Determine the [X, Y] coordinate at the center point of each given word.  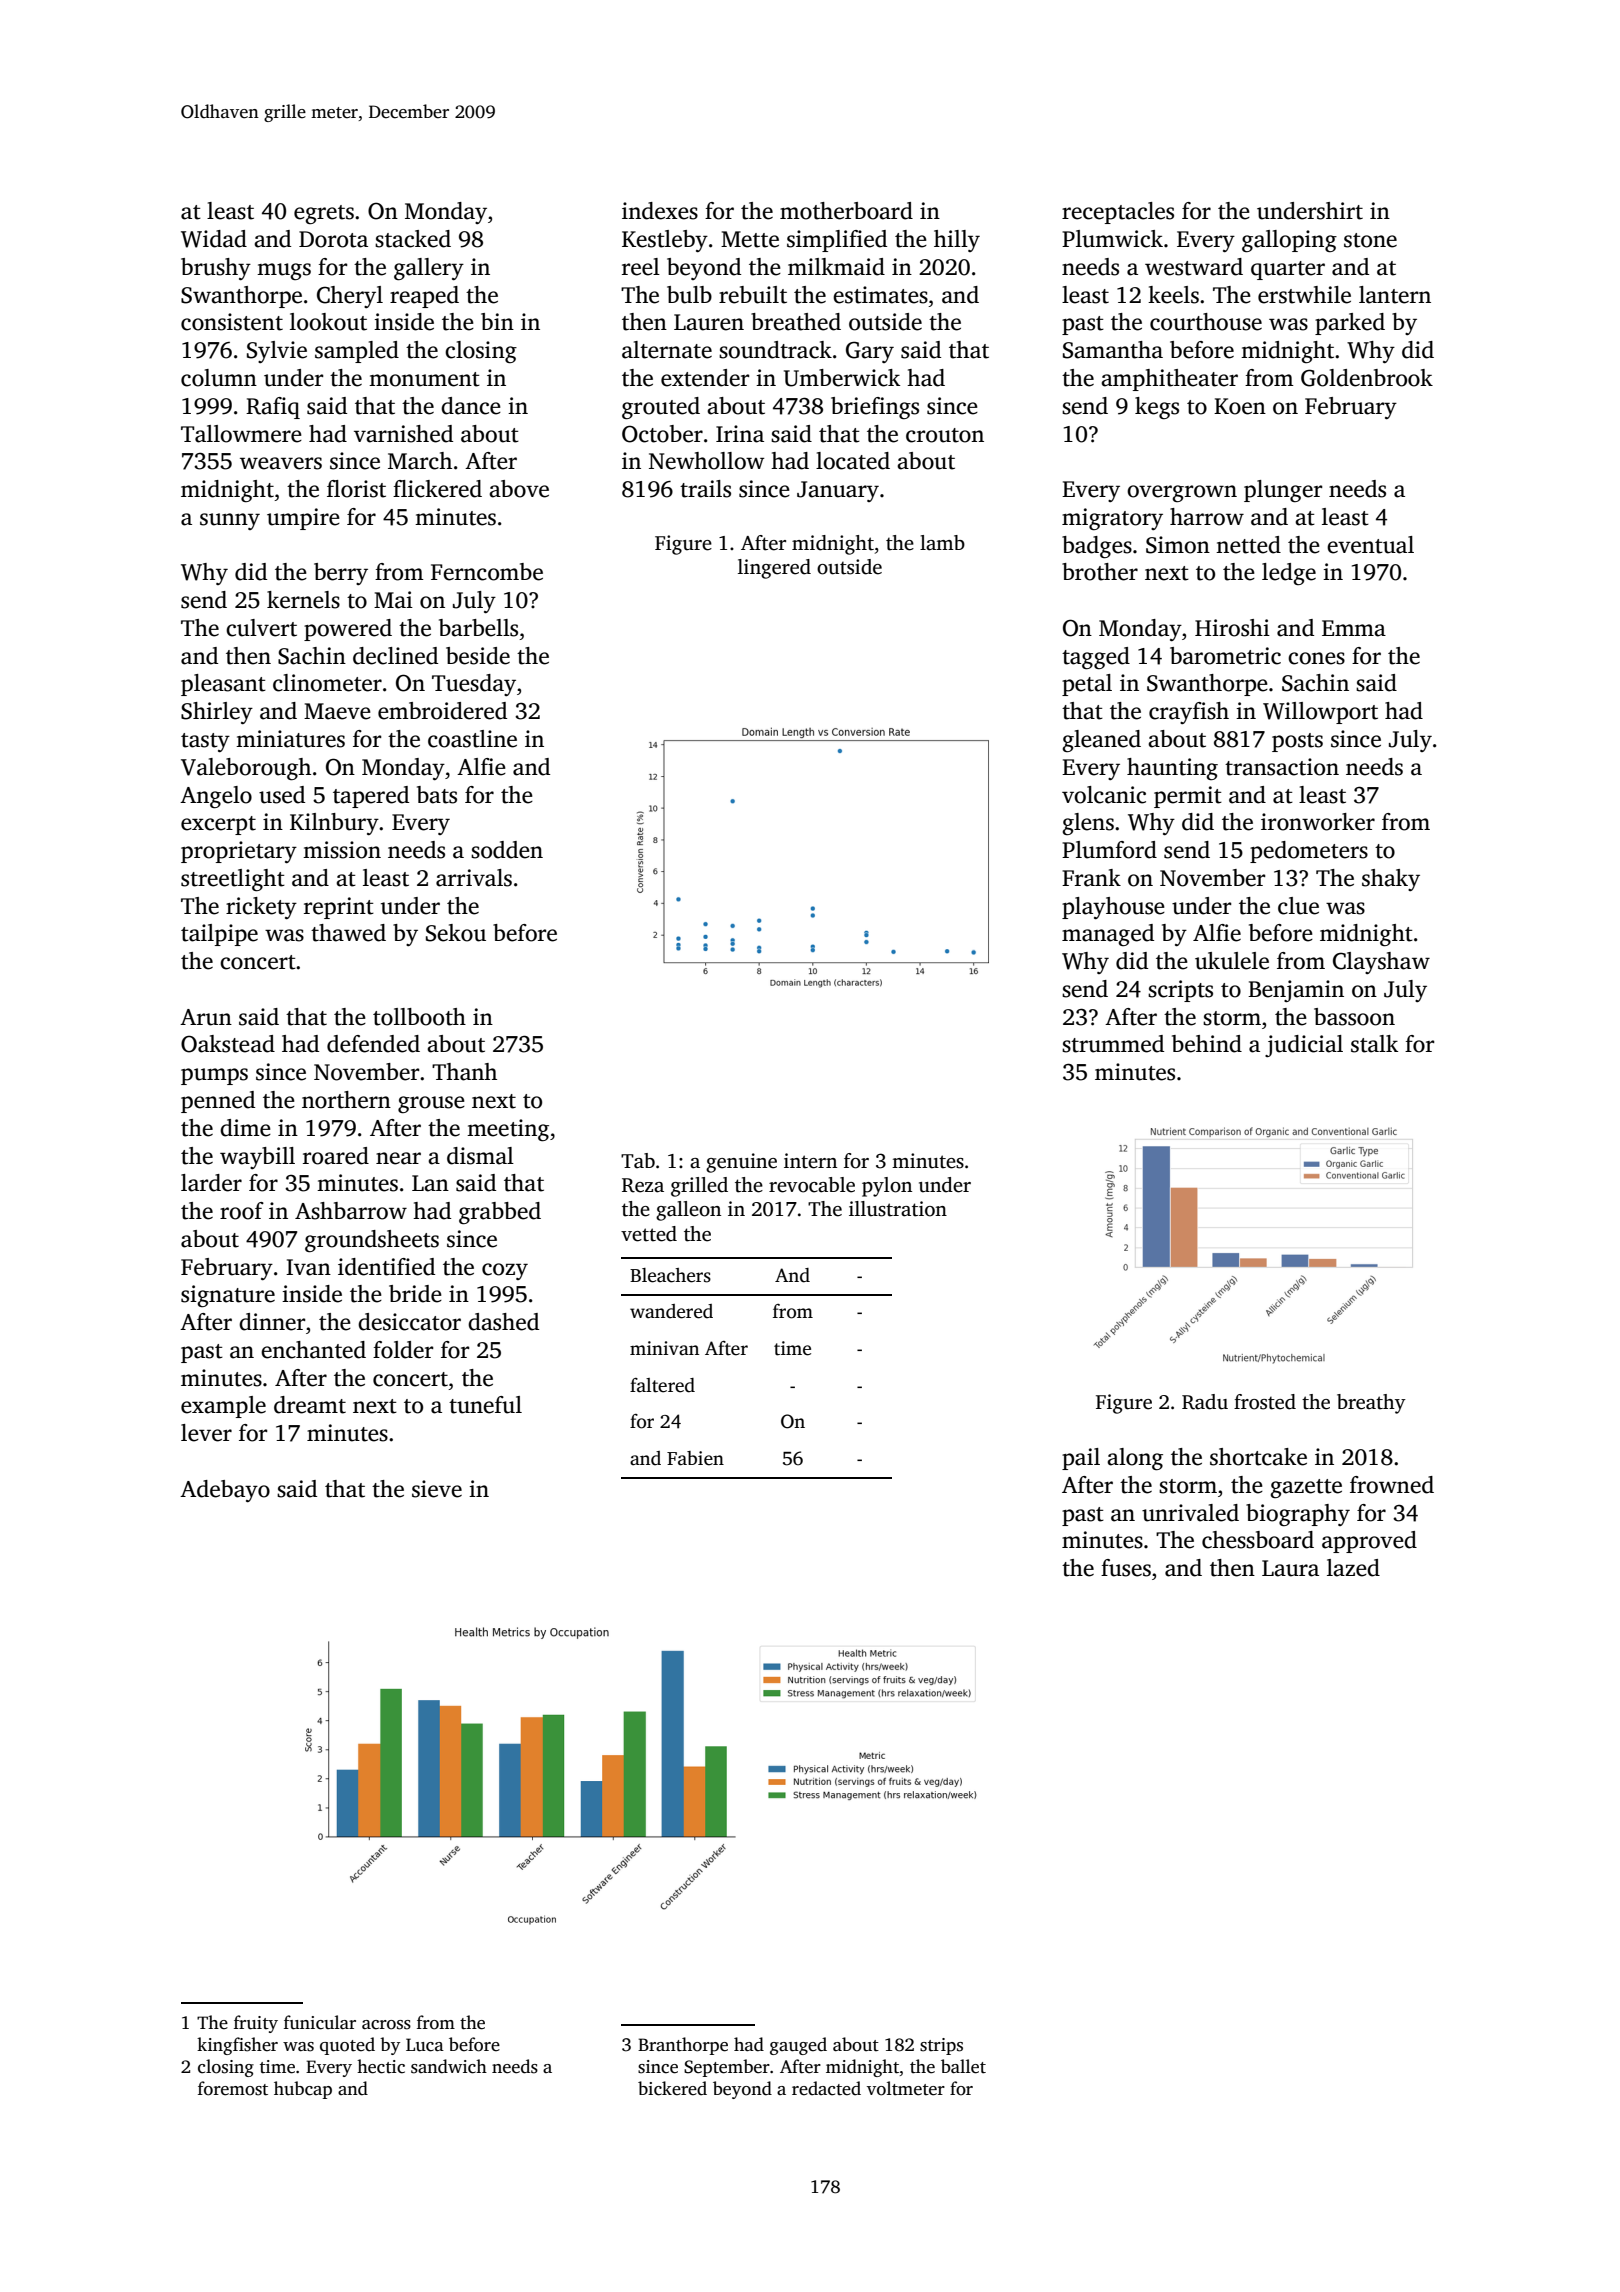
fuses [1126, 1568]
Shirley [217, 713]
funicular [320, 2022]
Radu [1205, 1402]
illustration [898, 1209]
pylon [887, 1187]
